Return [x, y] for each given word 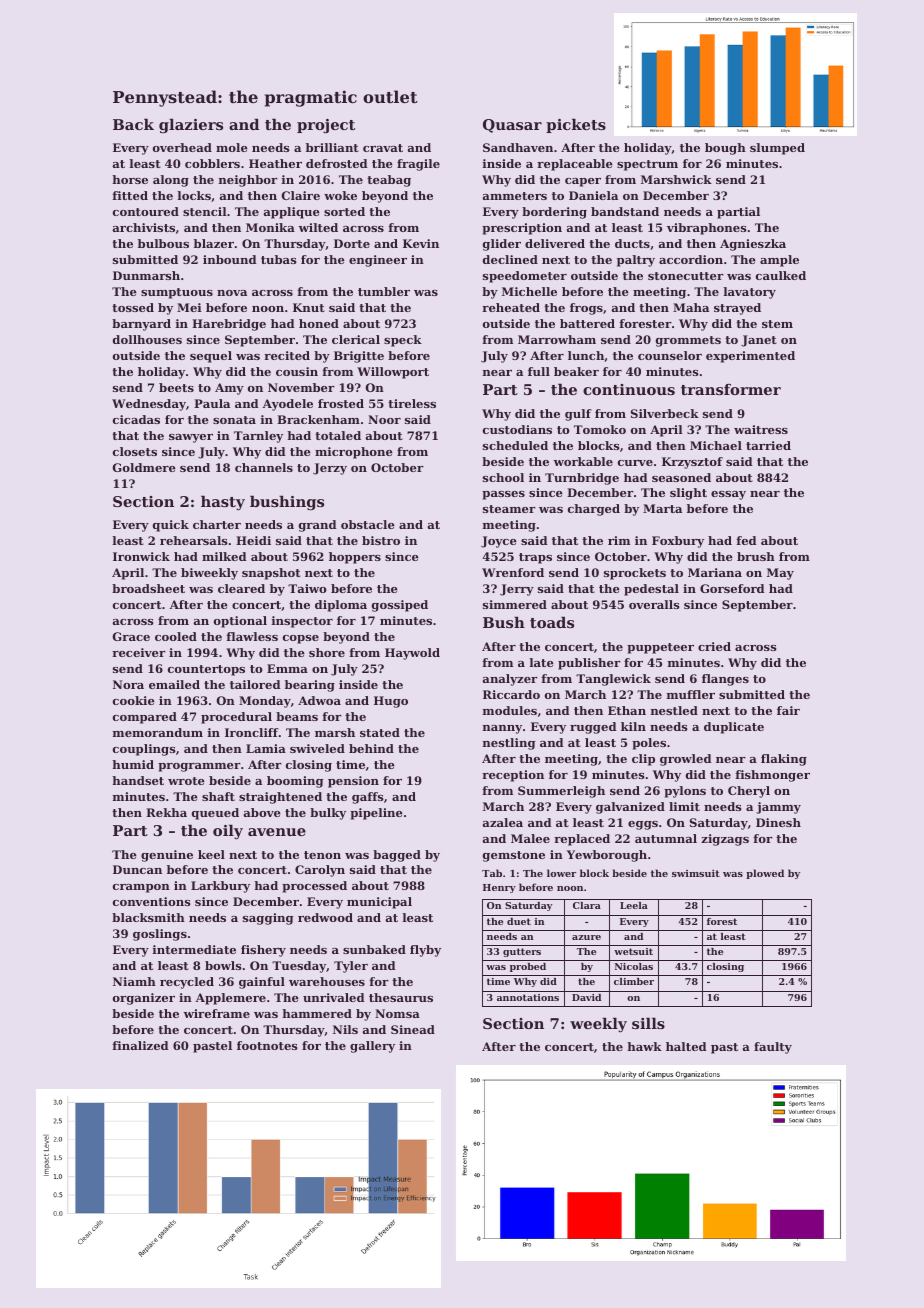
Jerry [517, 590]
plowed [765, 874]
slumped [777, 149]
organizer [144, 999]
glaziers [191, 126]
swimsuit [696, 873]
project [326, 126]
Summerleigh [561, 792]
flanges [725, 680]
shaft [218, 796]
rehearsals [194, 540]
